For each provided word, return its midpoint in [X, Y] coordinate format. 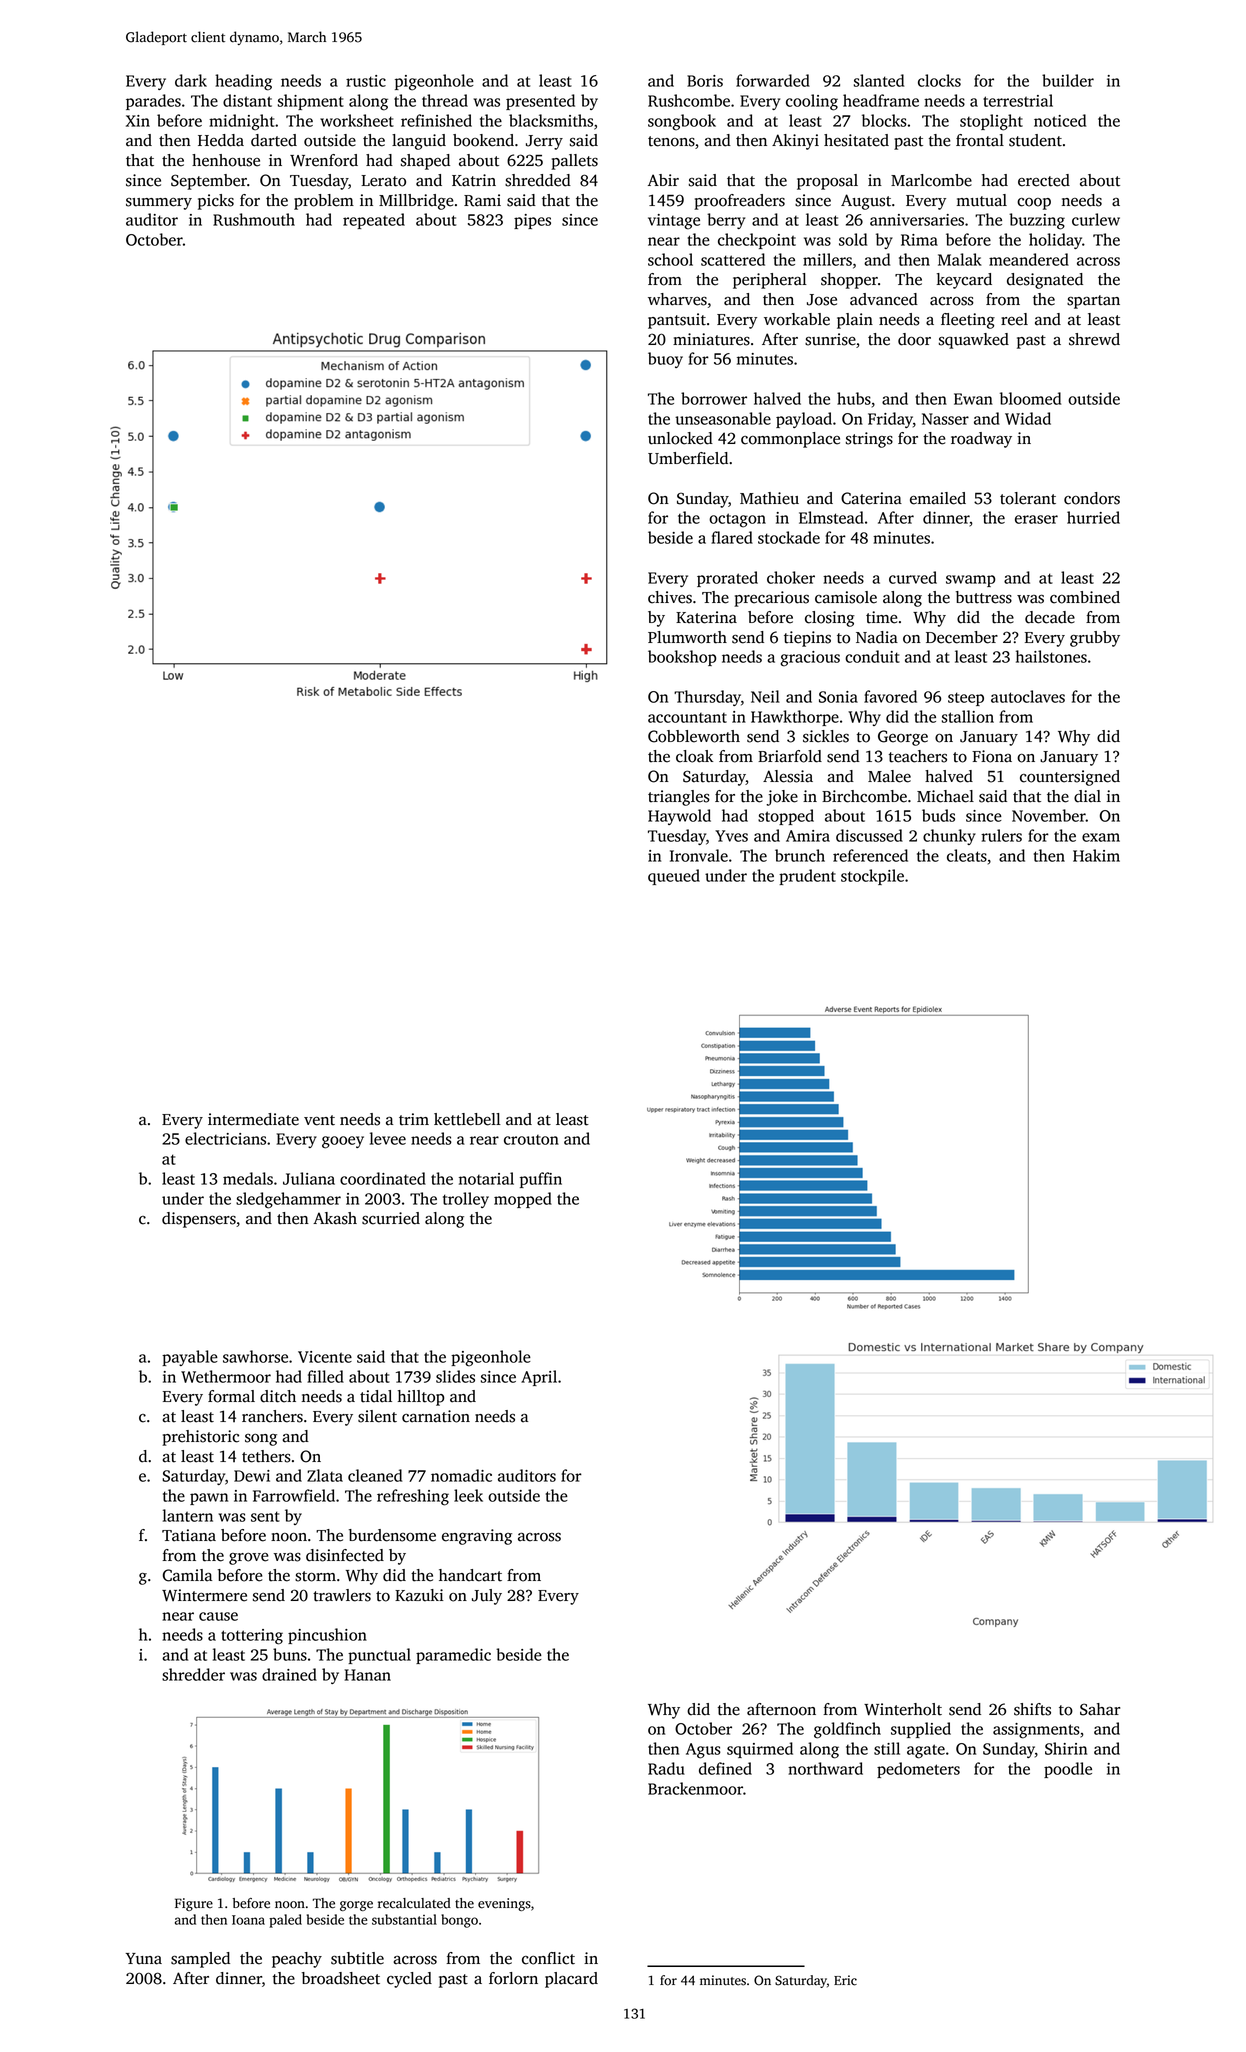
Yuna [144, 1959]
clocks [939, 80]
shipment [311, 102]
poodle [1068, 1770]
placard [571, 1980]
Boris [705, 81]
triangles [679, 798]
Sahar [1100, 1709]
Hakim [1096, 855]
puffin [541, 1180]
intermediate [253, 1119]
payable [190, 1358]
